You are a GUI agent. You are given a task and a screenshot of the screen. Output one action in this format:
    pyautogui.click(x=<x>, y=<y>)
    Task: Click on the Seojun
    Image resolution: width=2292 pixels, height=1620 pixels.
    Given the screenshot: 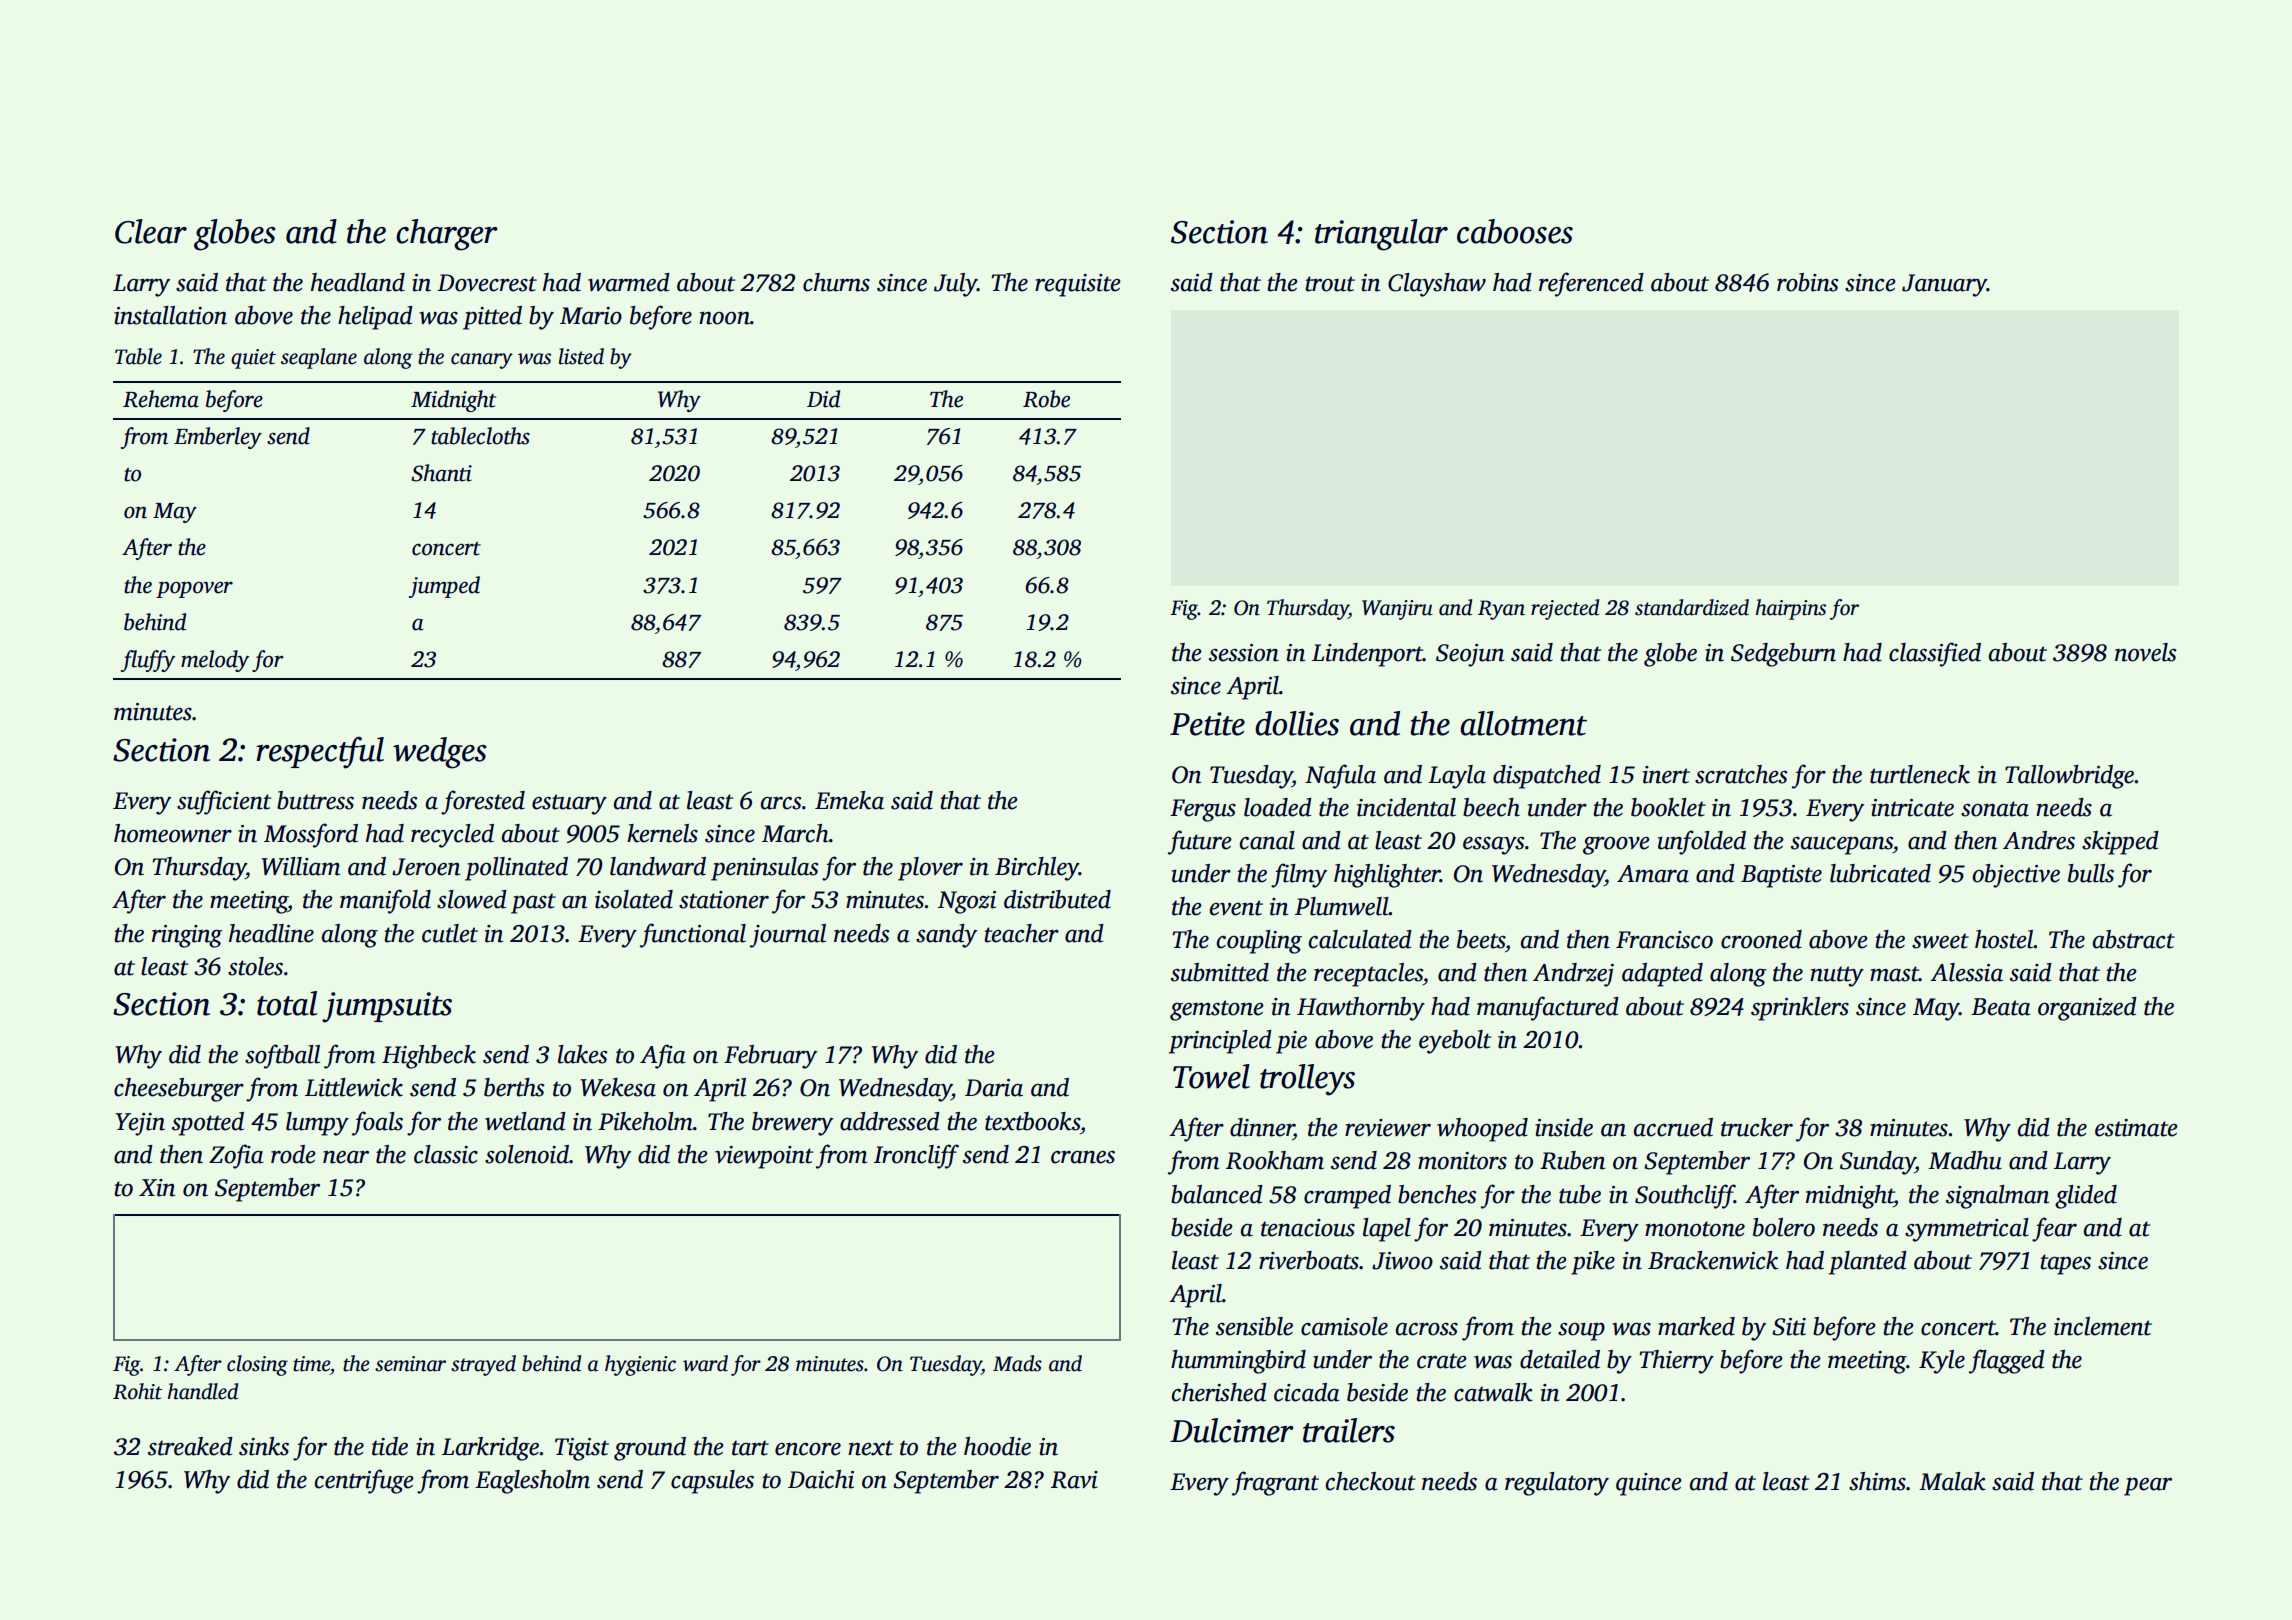 What is the action you would take?
    pyautogui.click(x=1470, y=655)
